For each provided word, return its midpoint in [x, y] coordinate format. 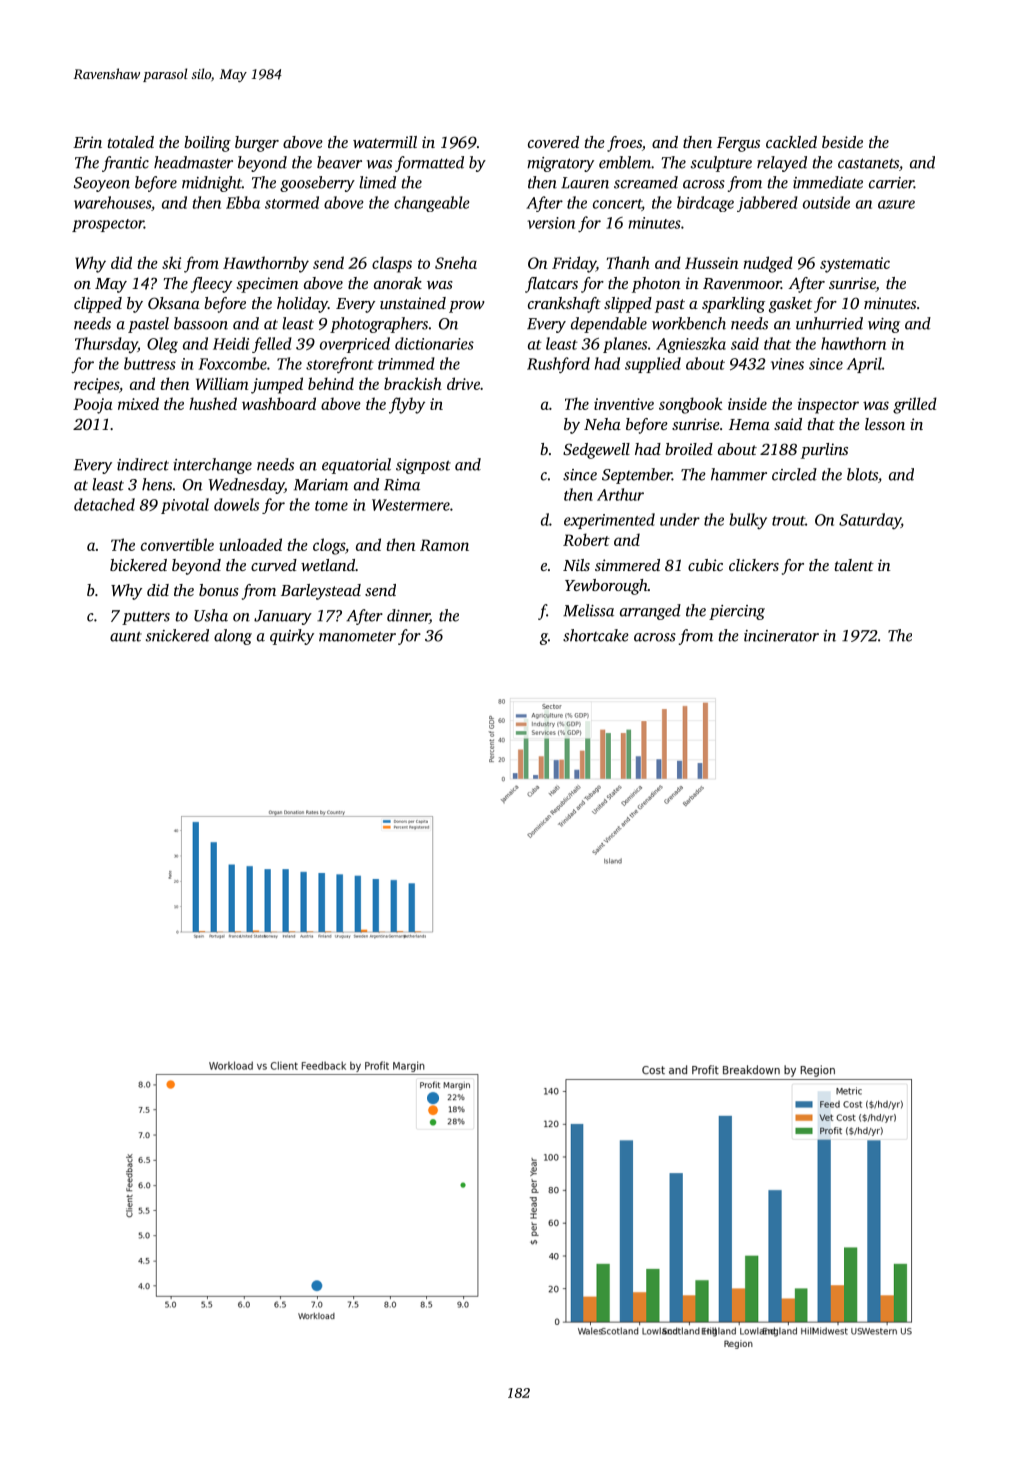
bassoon [201, 323]
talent [854, 565]
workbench [689, 323]
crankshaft [564, 305]
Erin [87, 142]
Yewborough [606, 587]
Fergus [738, 144]
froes [624, 144]
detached [104, 504]
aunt [126, 637]
